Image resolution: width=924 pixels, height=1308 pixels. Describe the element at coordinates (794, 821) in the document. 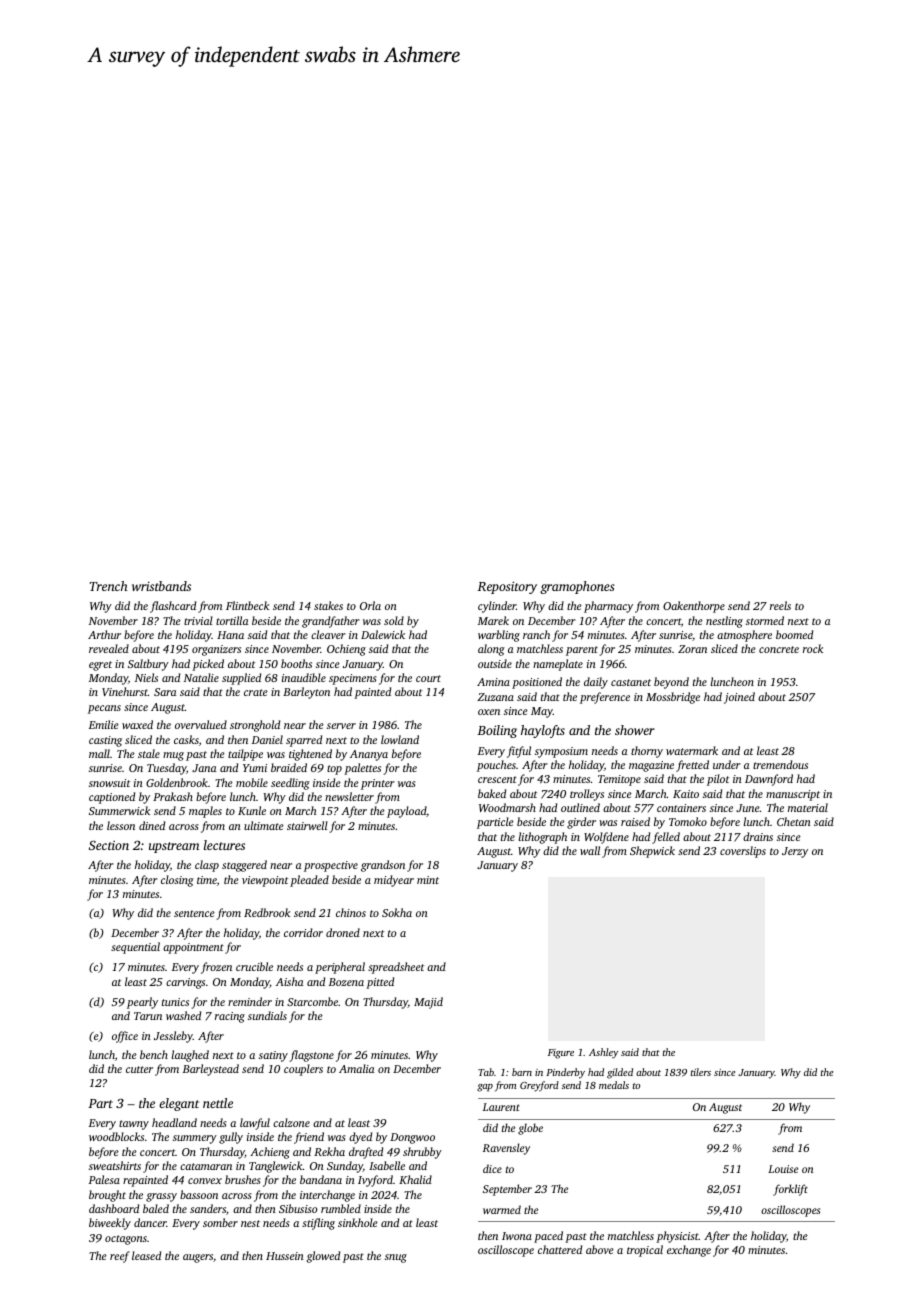

I see `Chetan` at that location.
